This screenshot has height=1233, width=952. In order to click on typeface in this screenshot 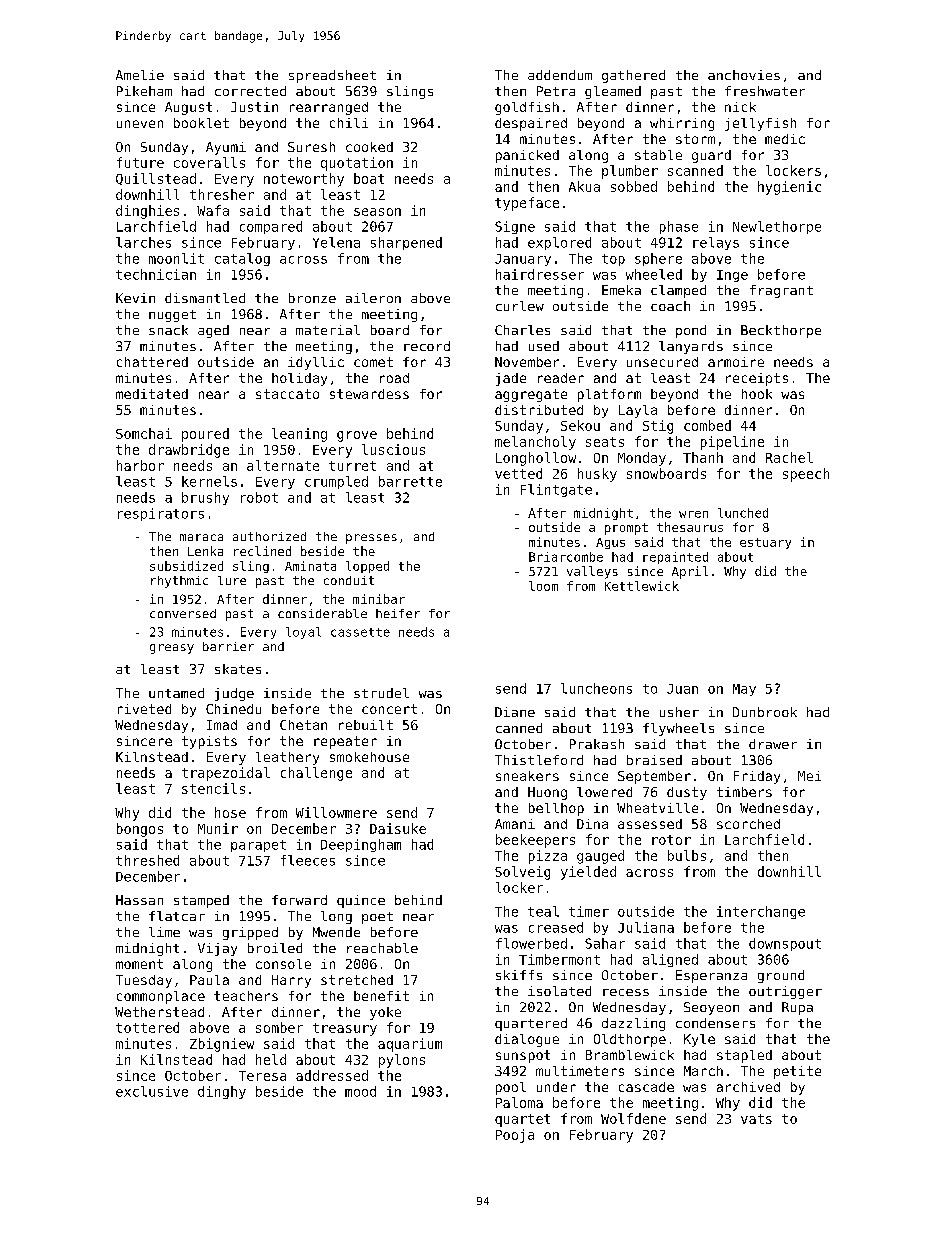, I will do `click(527, 204)`.
